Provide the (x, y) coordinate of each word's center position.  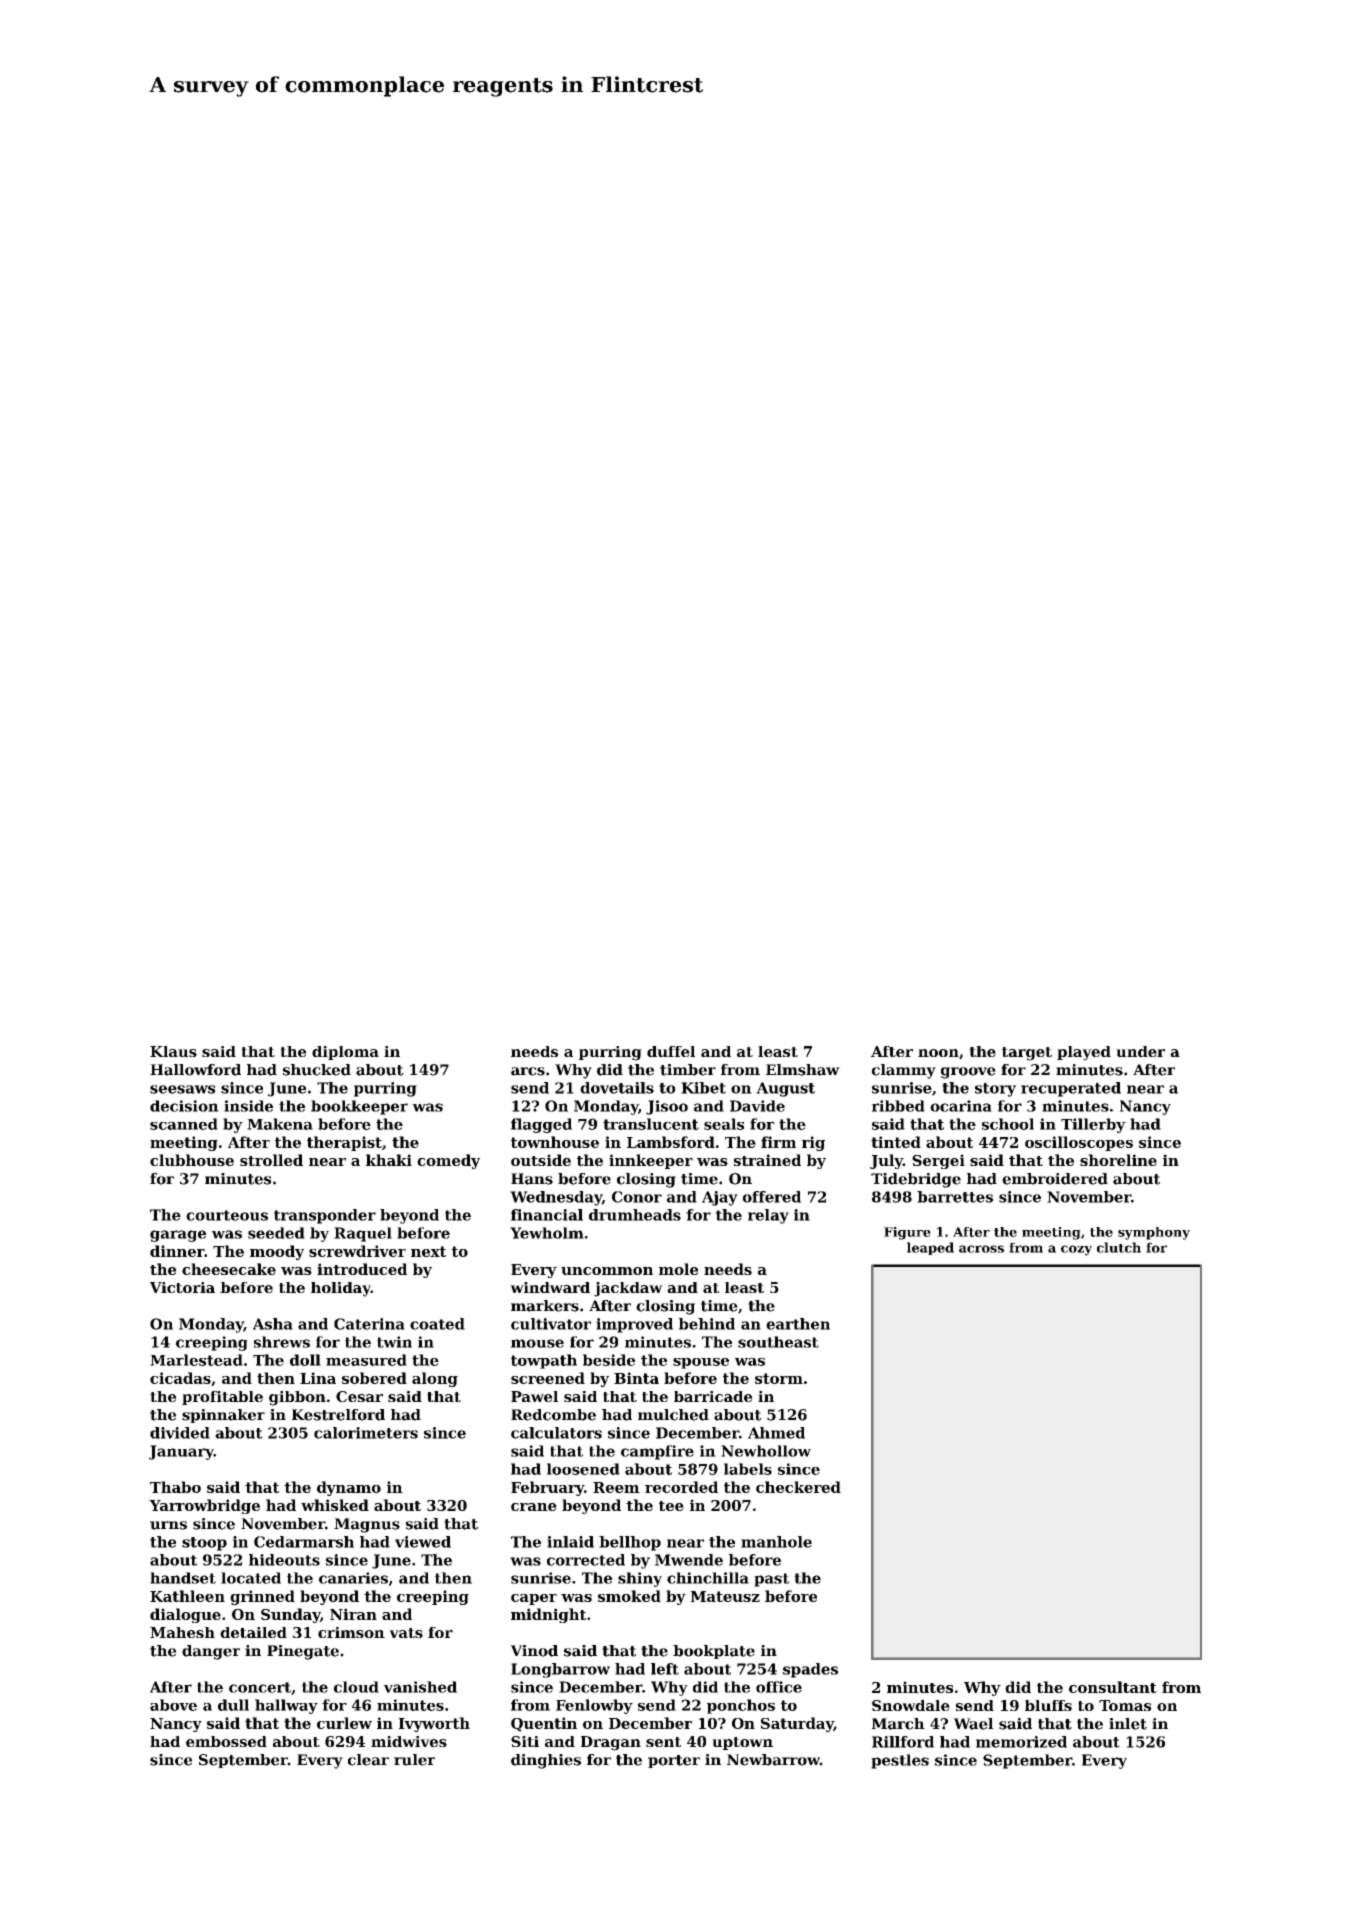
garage (178, 1236)
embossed (226, 1741)
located (251, 1578)
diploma (345, 1053)
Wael (973, 1724)
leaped (930, 1248)
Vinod (534, 1651)
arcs (528, 1071)
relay (768, 1216)
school (1008, 1124)
